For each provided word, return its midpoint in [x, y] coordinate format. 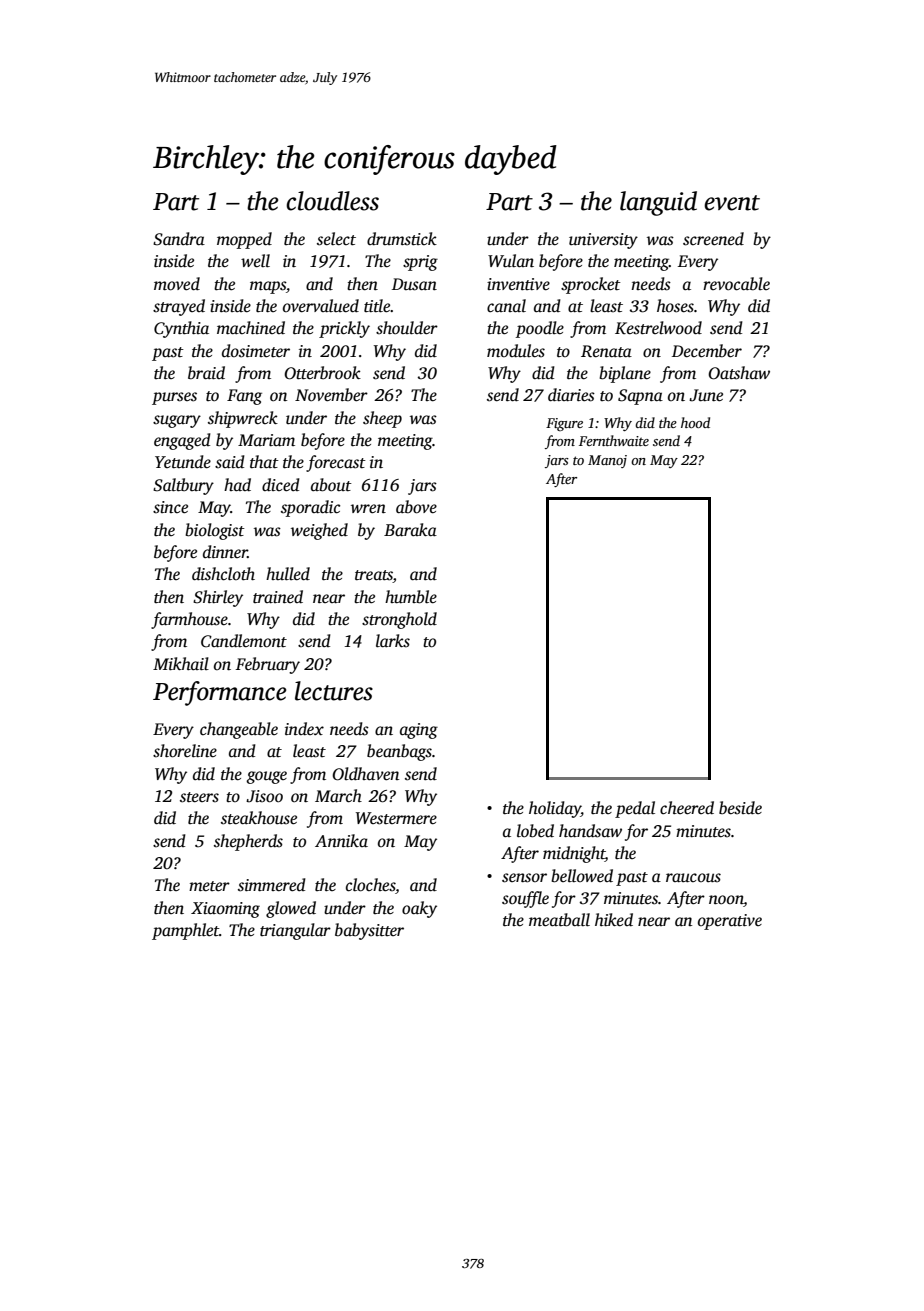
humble [411, 597]
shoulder [407, 328]
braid [206, 372]
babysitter [369, 931]
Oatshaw [739, 373]
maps [268, 287]
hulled [288, 574]
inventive [518, 284]
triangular [295, 931]
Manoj [607, 461]
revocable [736, 284]
